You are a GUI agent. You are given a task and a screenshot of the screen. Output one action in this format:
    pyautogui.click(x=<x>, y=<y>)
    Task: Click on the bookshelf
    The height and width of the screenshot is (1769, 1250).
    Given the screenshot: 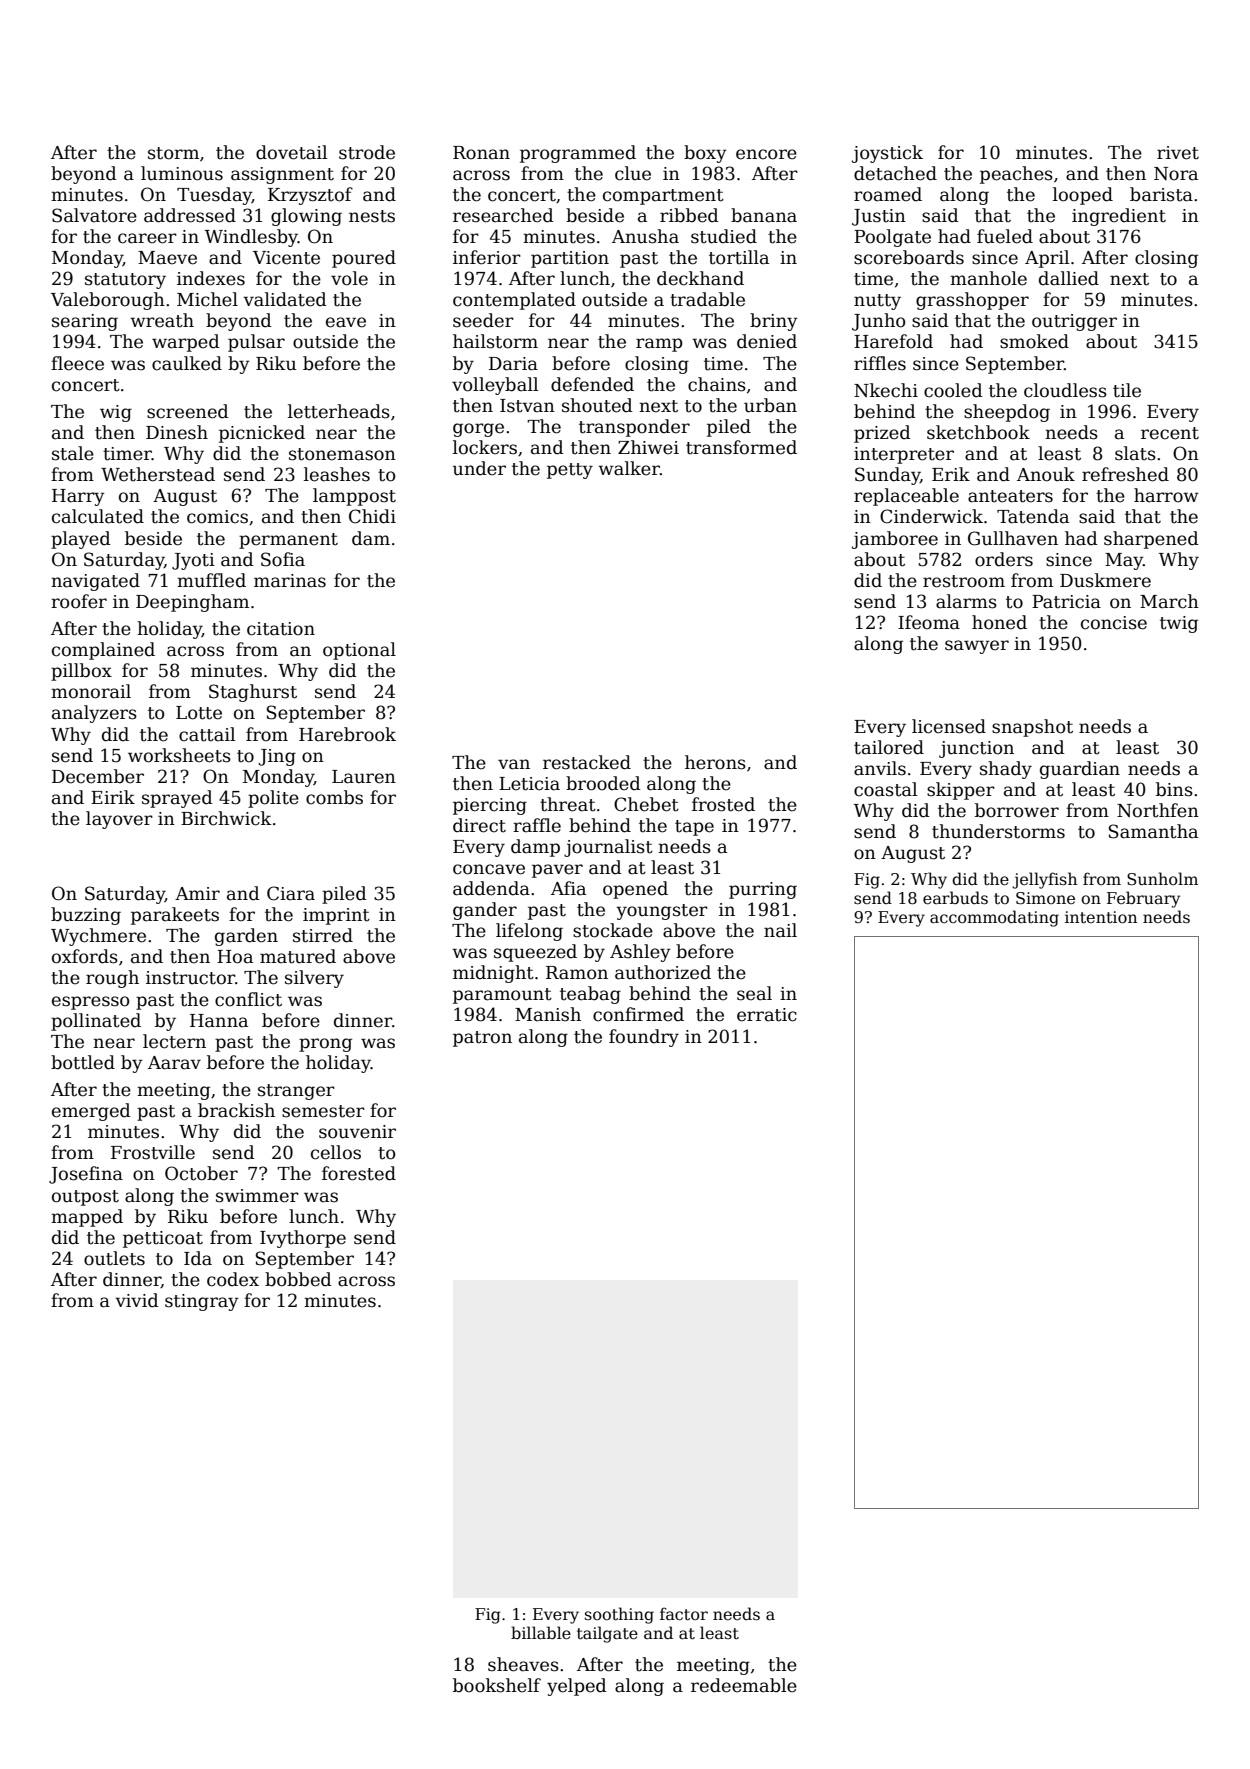 What is the action you would take?
    pyautogui.click(x=497, y=1685)
